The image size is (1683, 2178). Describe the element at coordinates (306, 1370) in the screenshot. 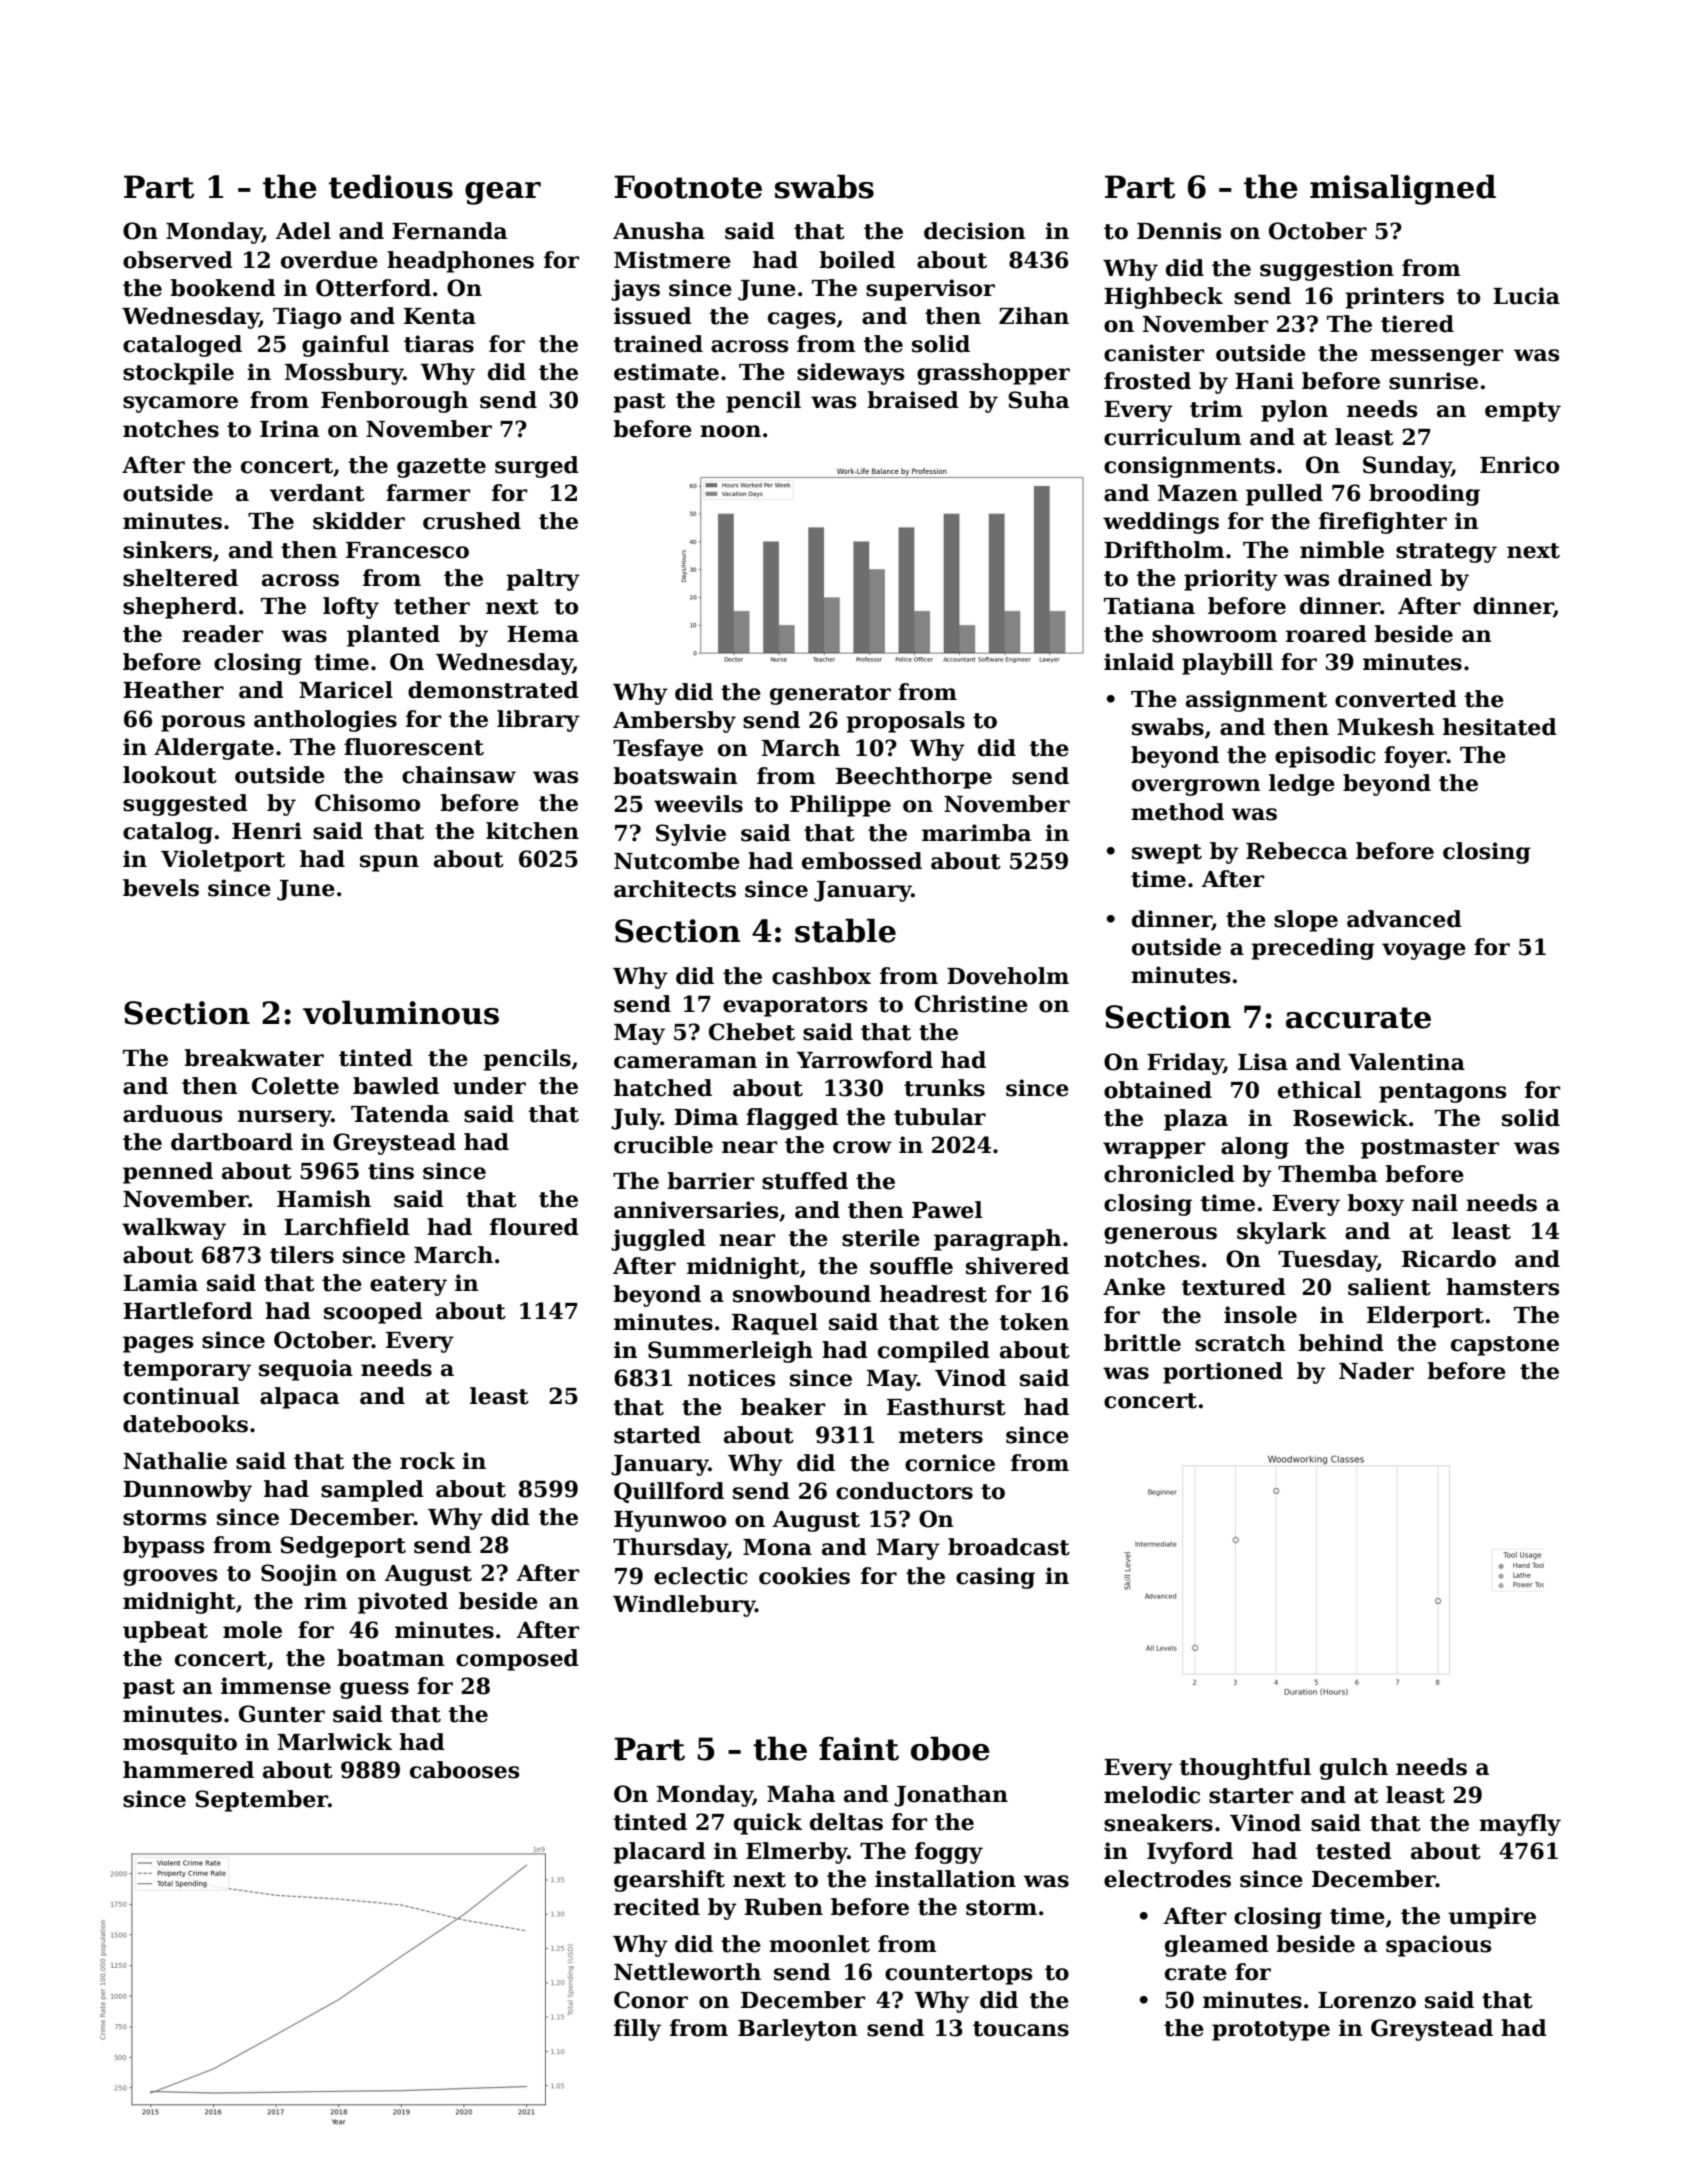

I see `sequoia` at that location.
